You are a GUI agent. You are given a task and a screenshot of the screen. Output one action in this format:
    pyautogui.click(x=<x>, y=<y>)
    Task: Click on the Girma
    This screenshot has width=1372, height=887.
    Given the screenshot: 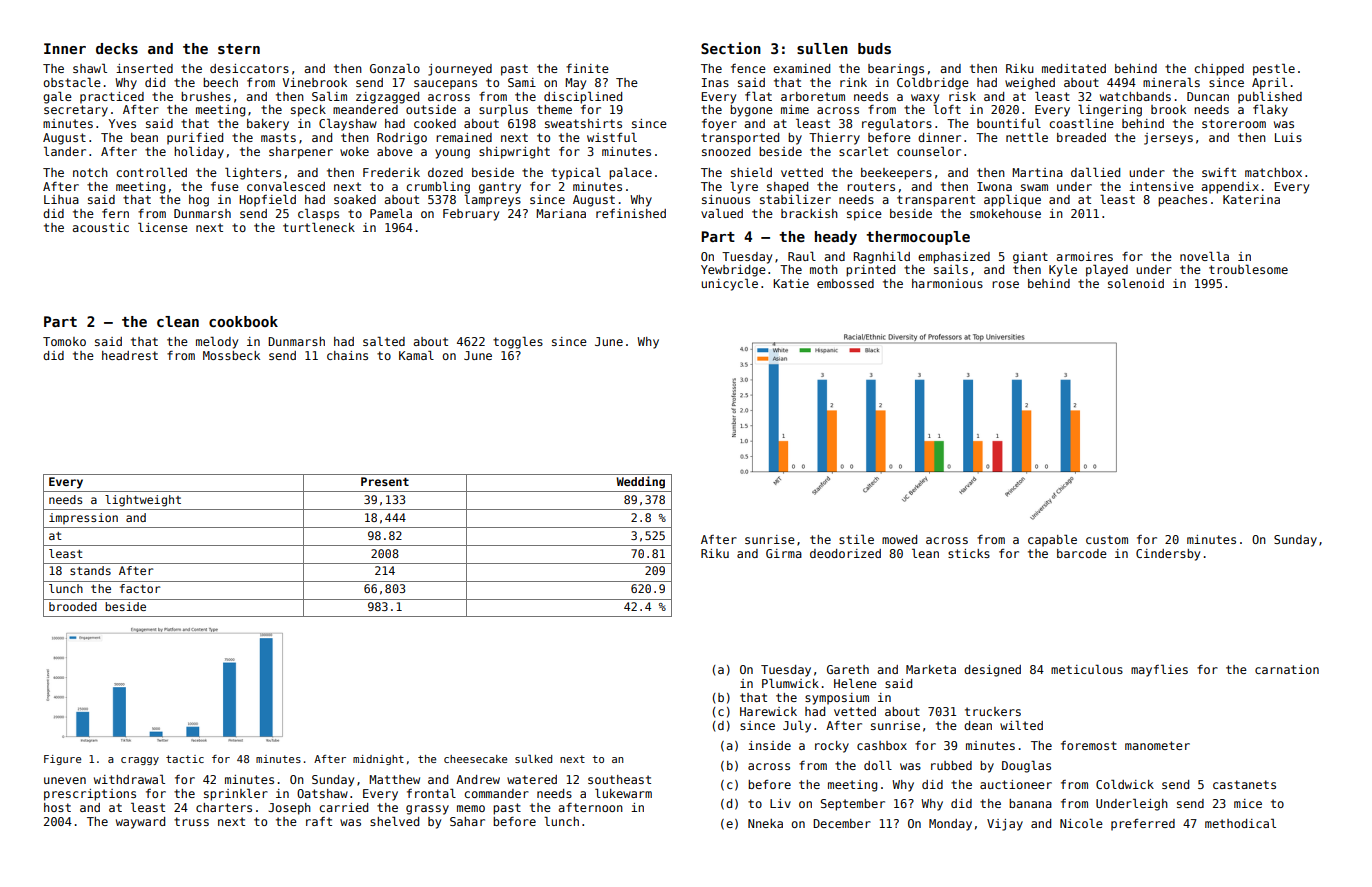 What is the action you would take?
    pyautogui.click(x=784, y=553)
